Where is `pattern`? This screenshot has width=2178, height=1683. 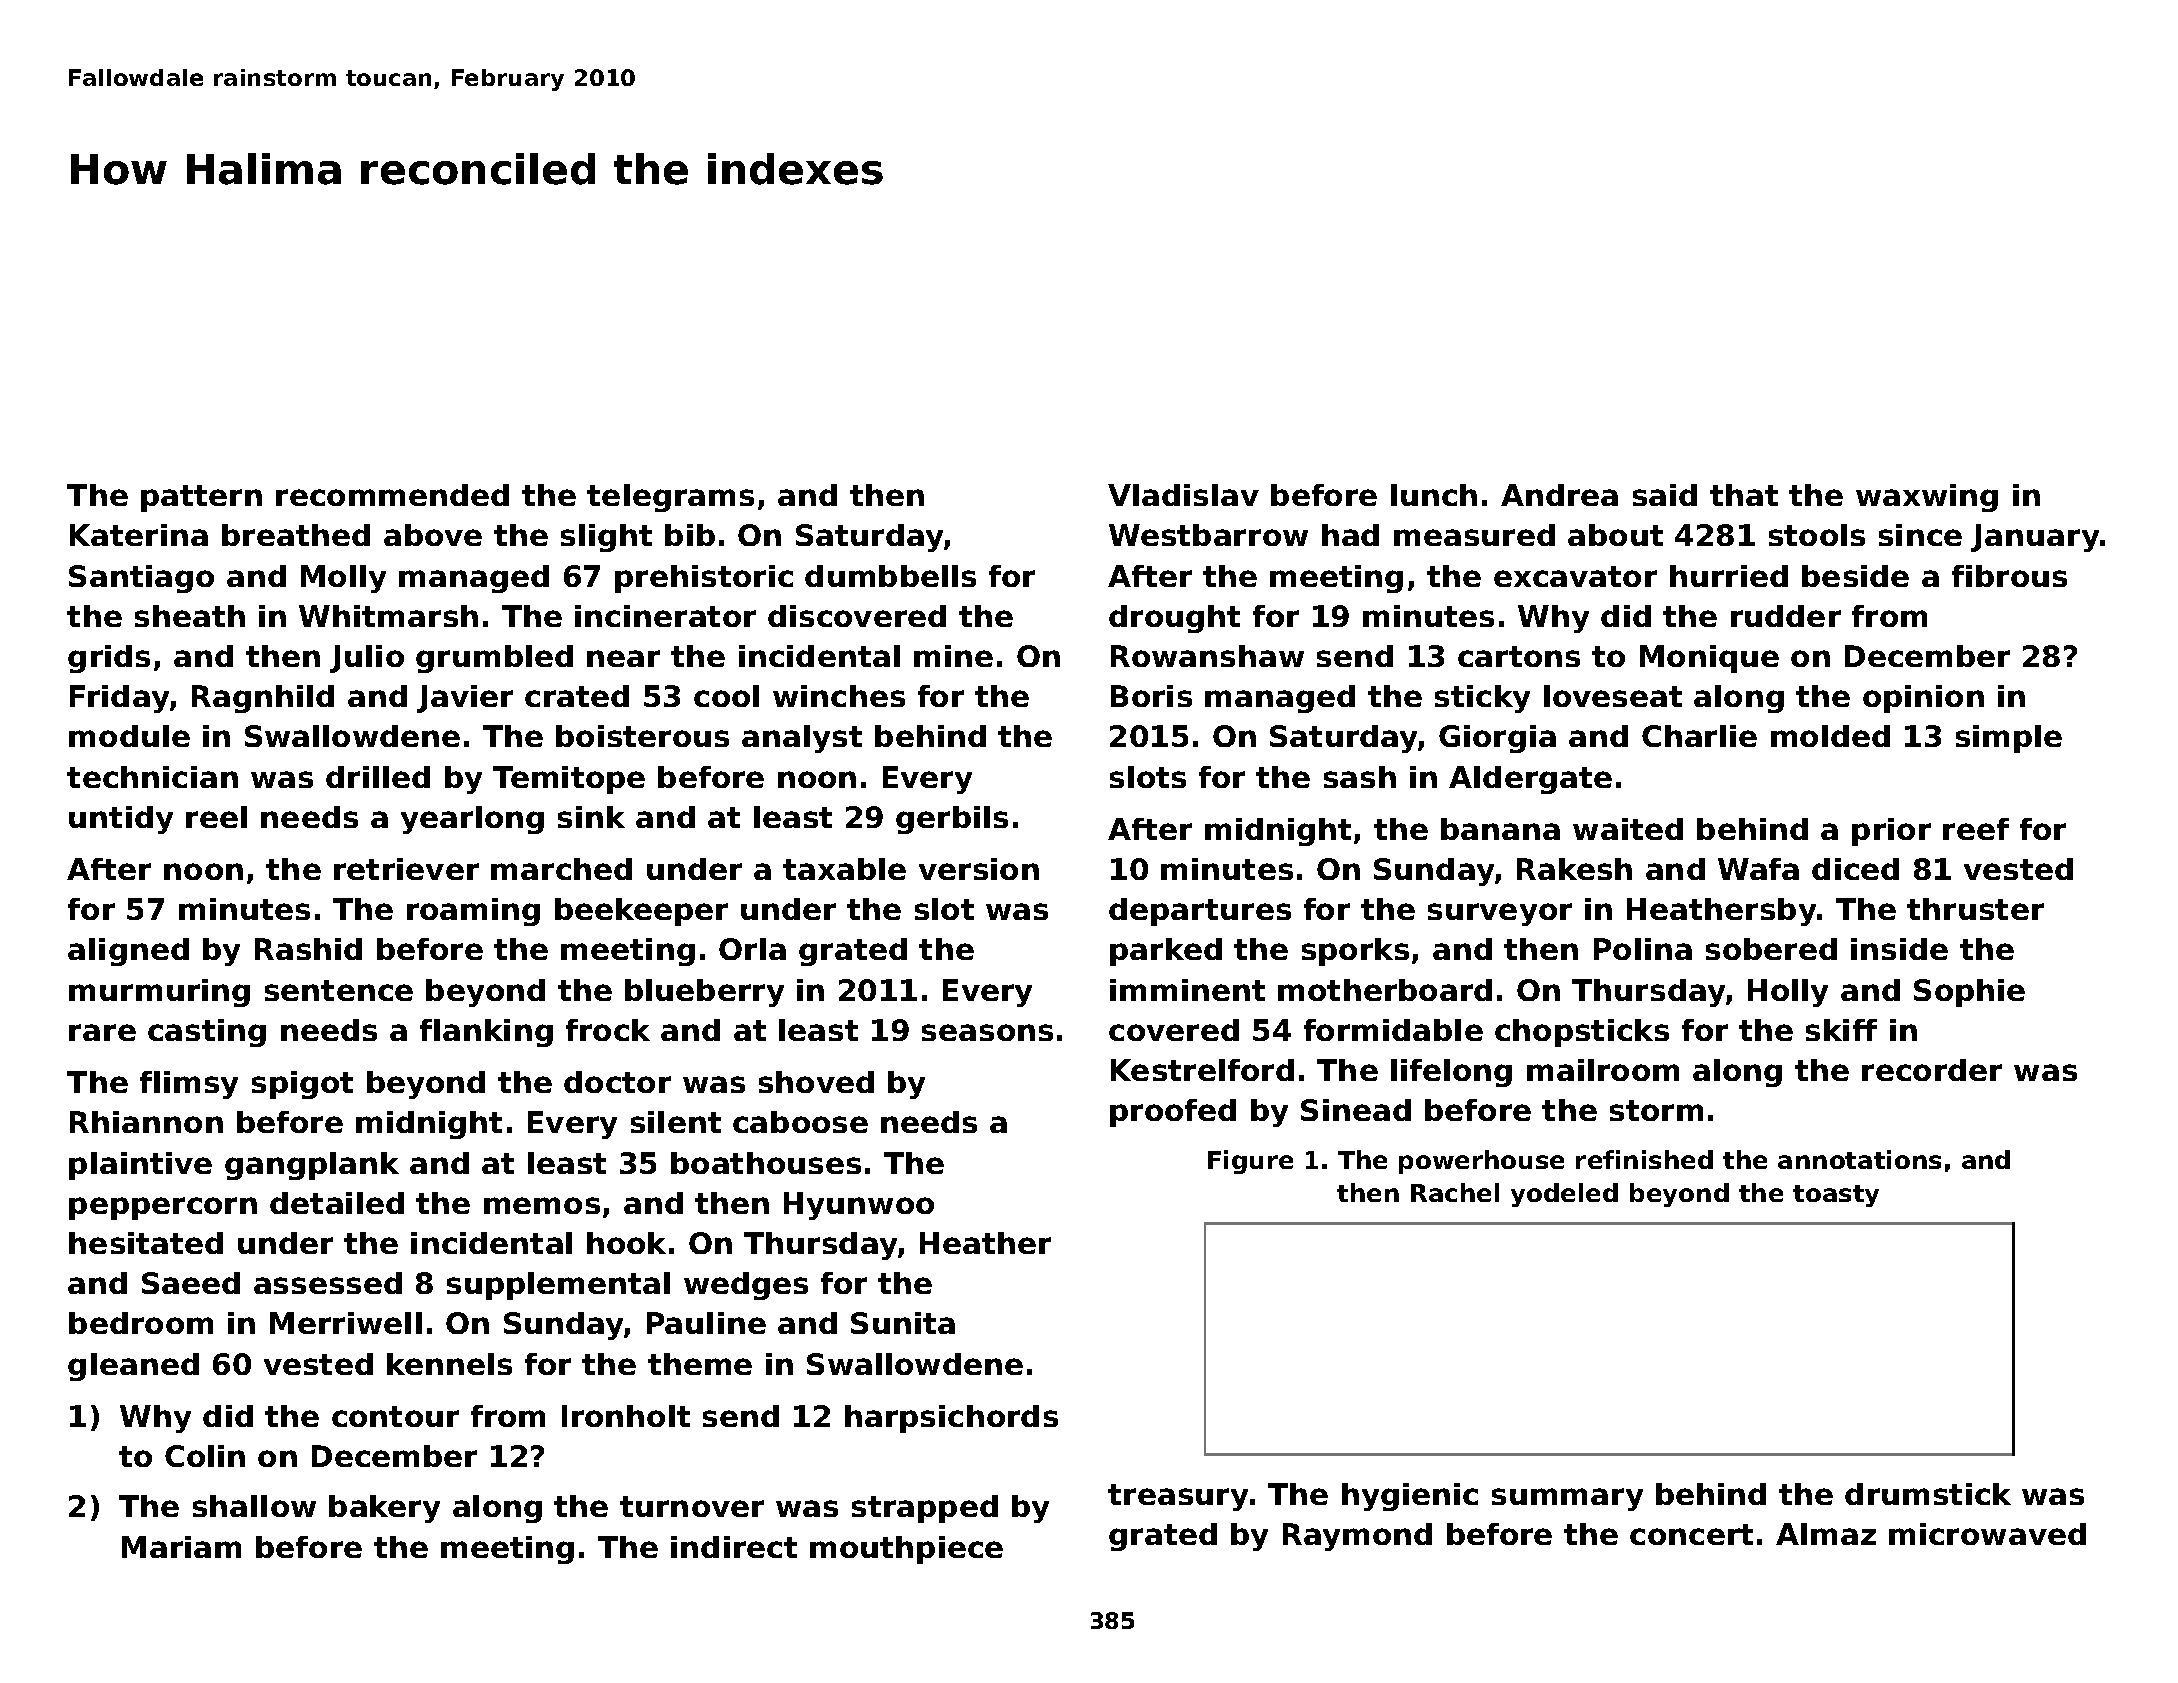
pattern is located at coordinates (201, 498).
